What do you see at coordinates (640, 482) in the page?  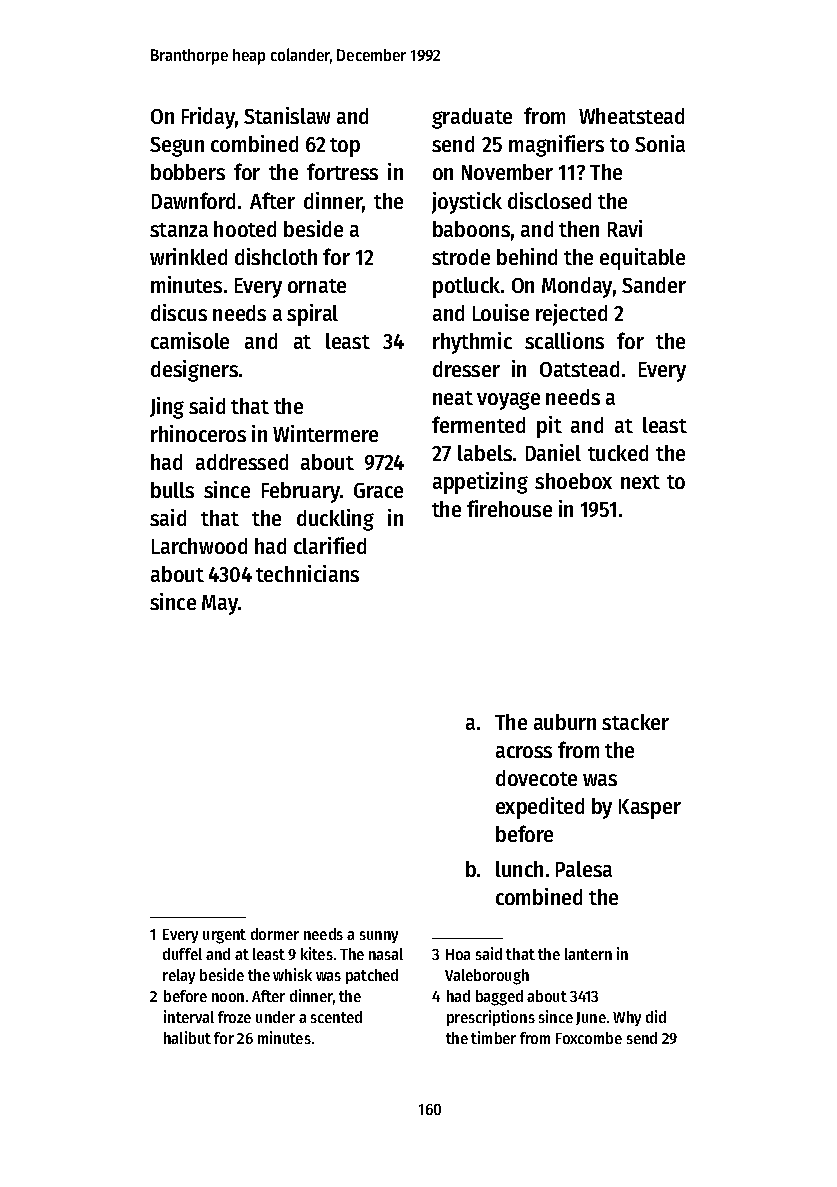 I see `next` at bounding box center [640, 482].
